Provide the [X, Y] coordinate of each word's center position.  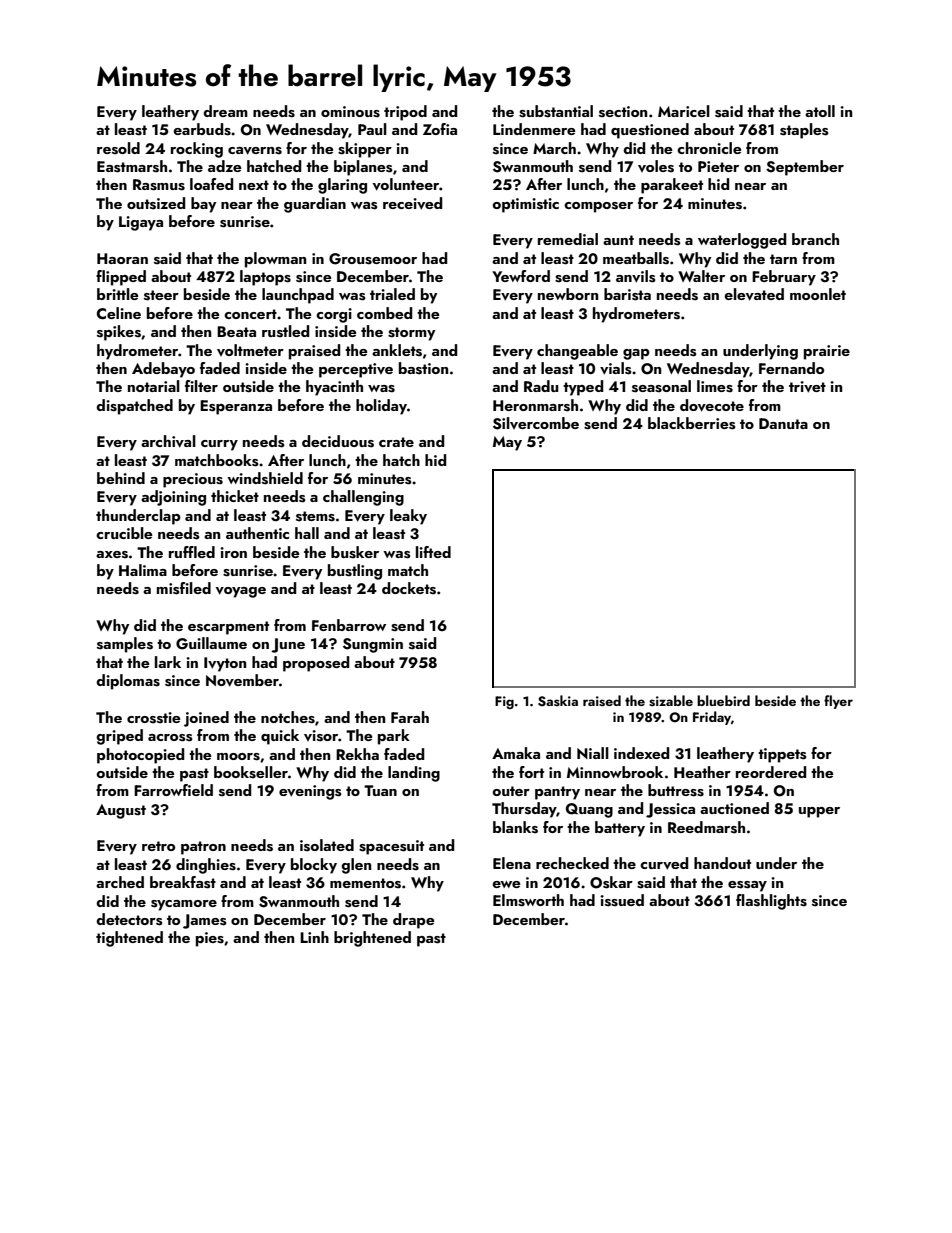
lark [168, 662]
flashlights [771, 902]
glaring [342, 186]
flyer [838, 702]
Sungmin [373, 645]
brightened [372, 939]
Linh [314, 937]
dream [225, 111]
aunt [618, 240]
